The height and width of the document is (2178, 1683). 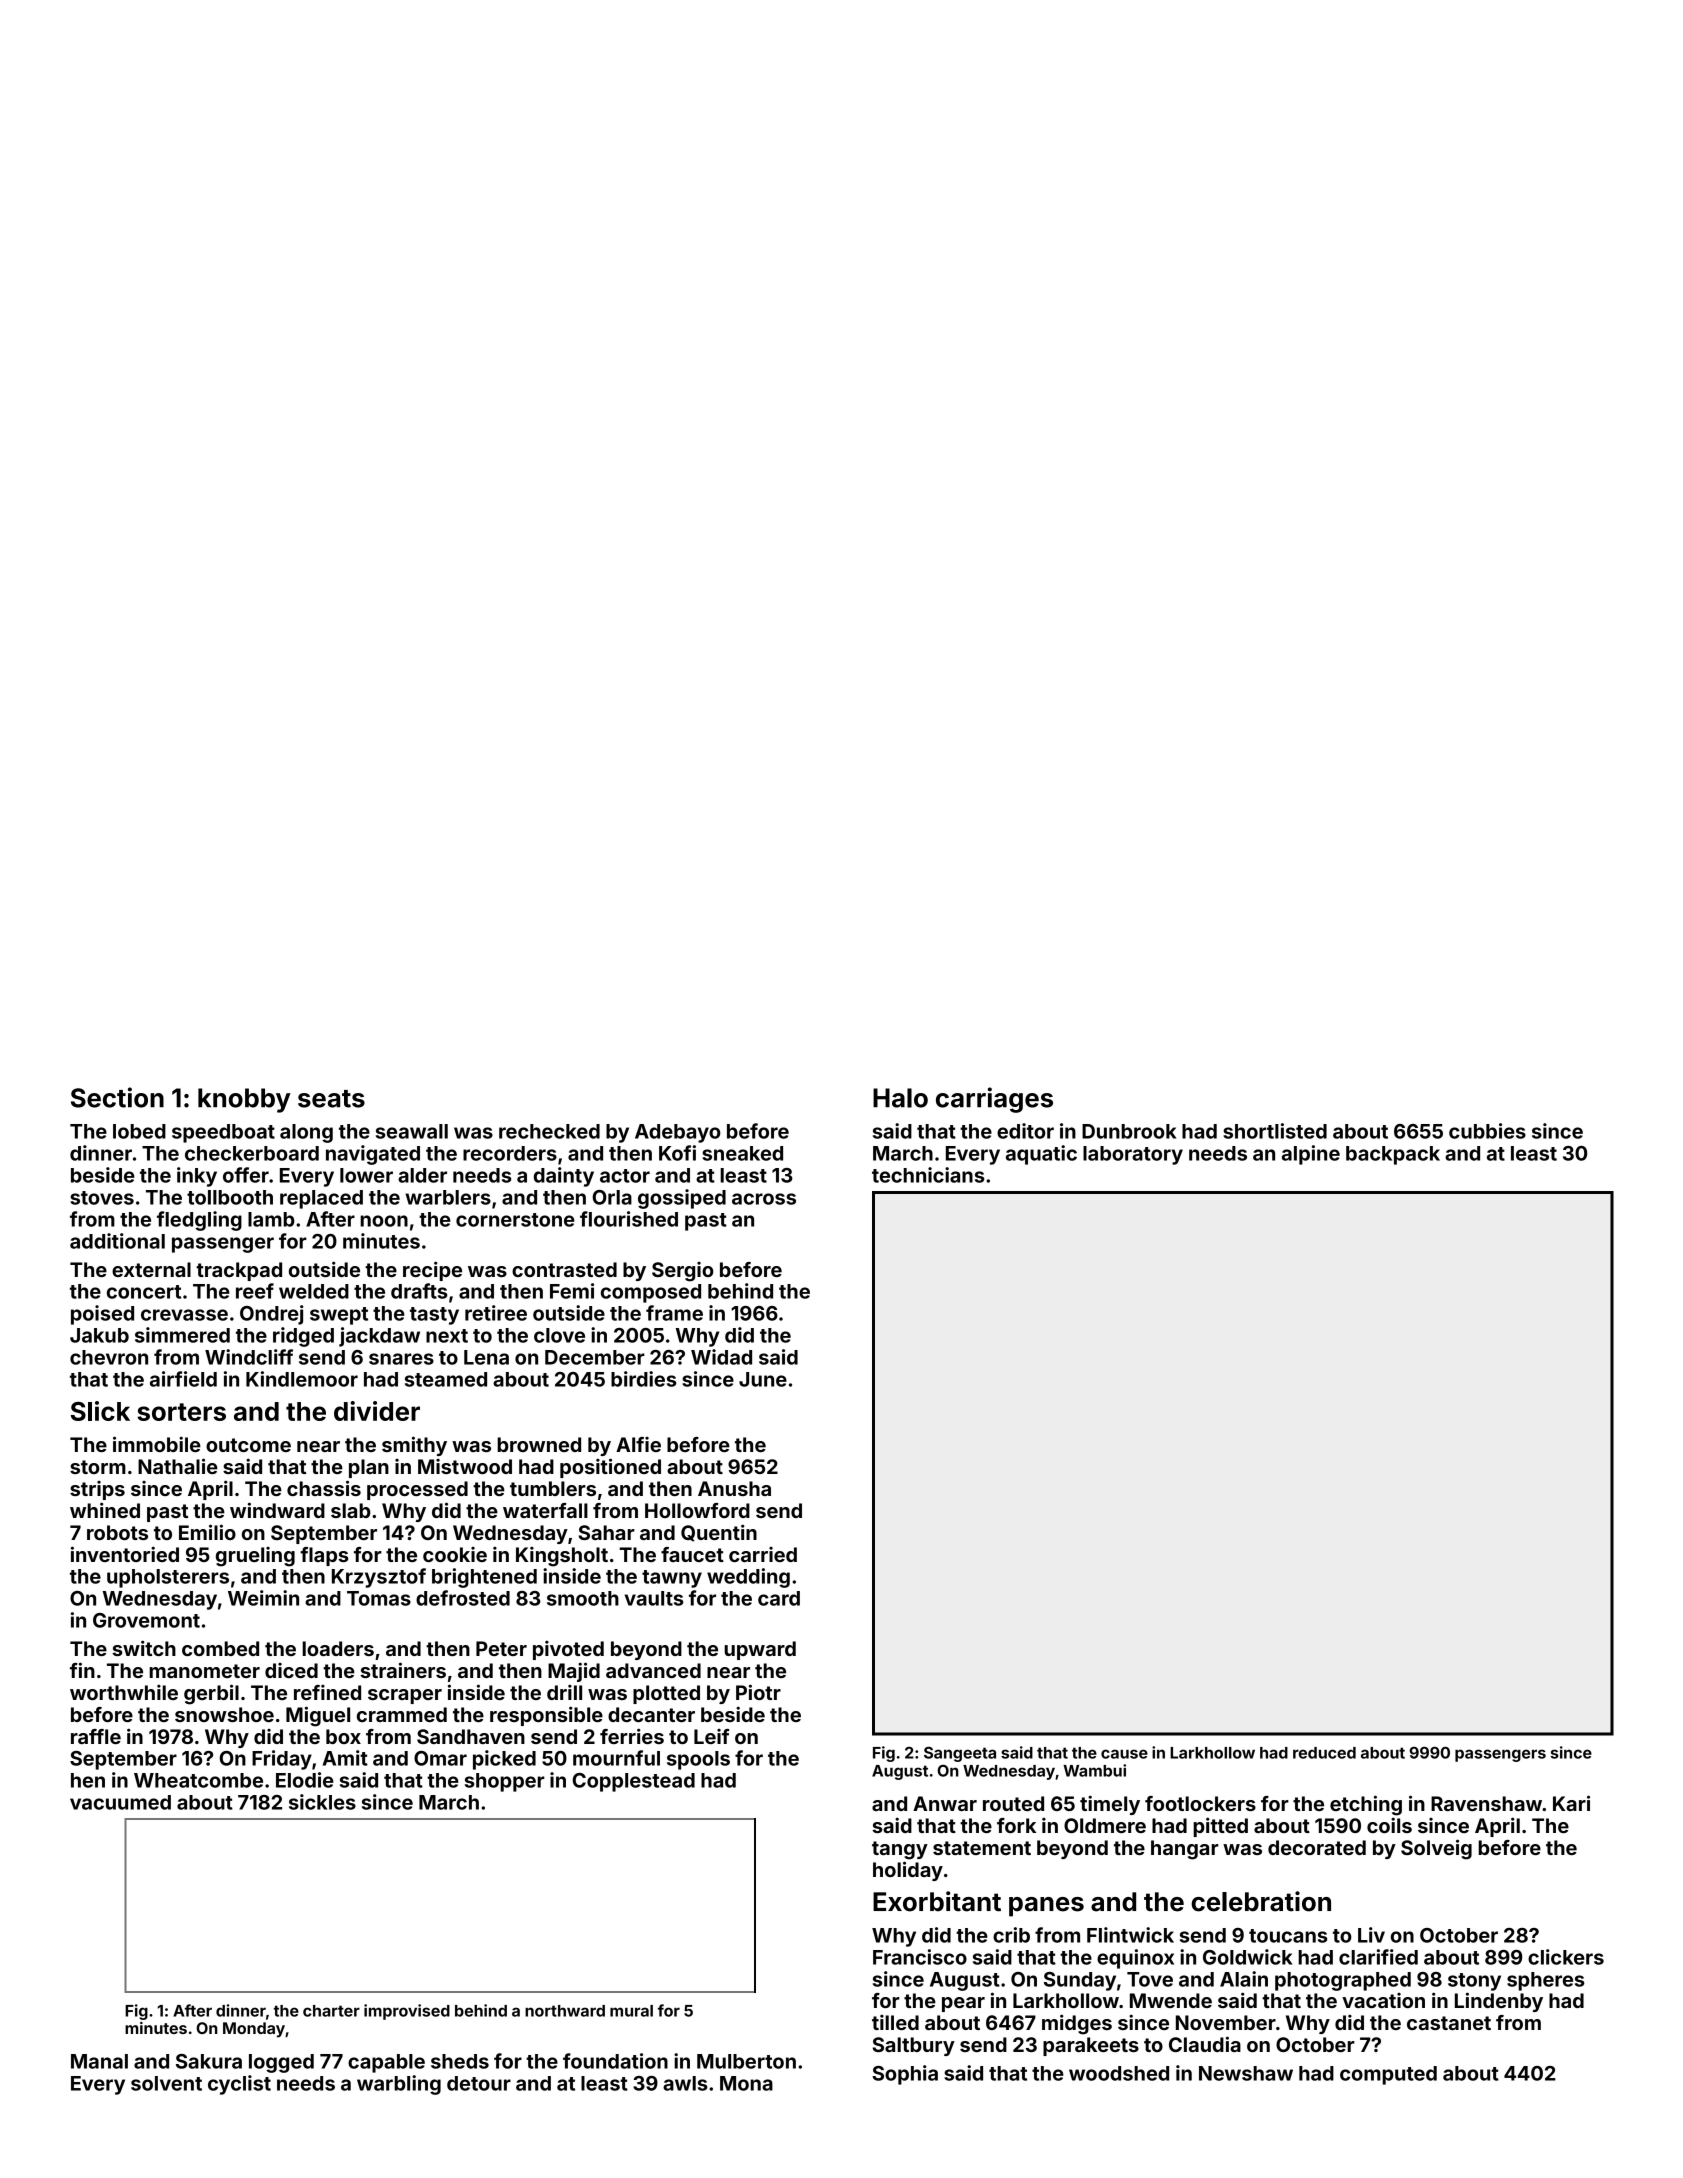 What do you see at coordinates (254, 2030) in the document?
I see `Monday` at bounding box center [254, 2030].
